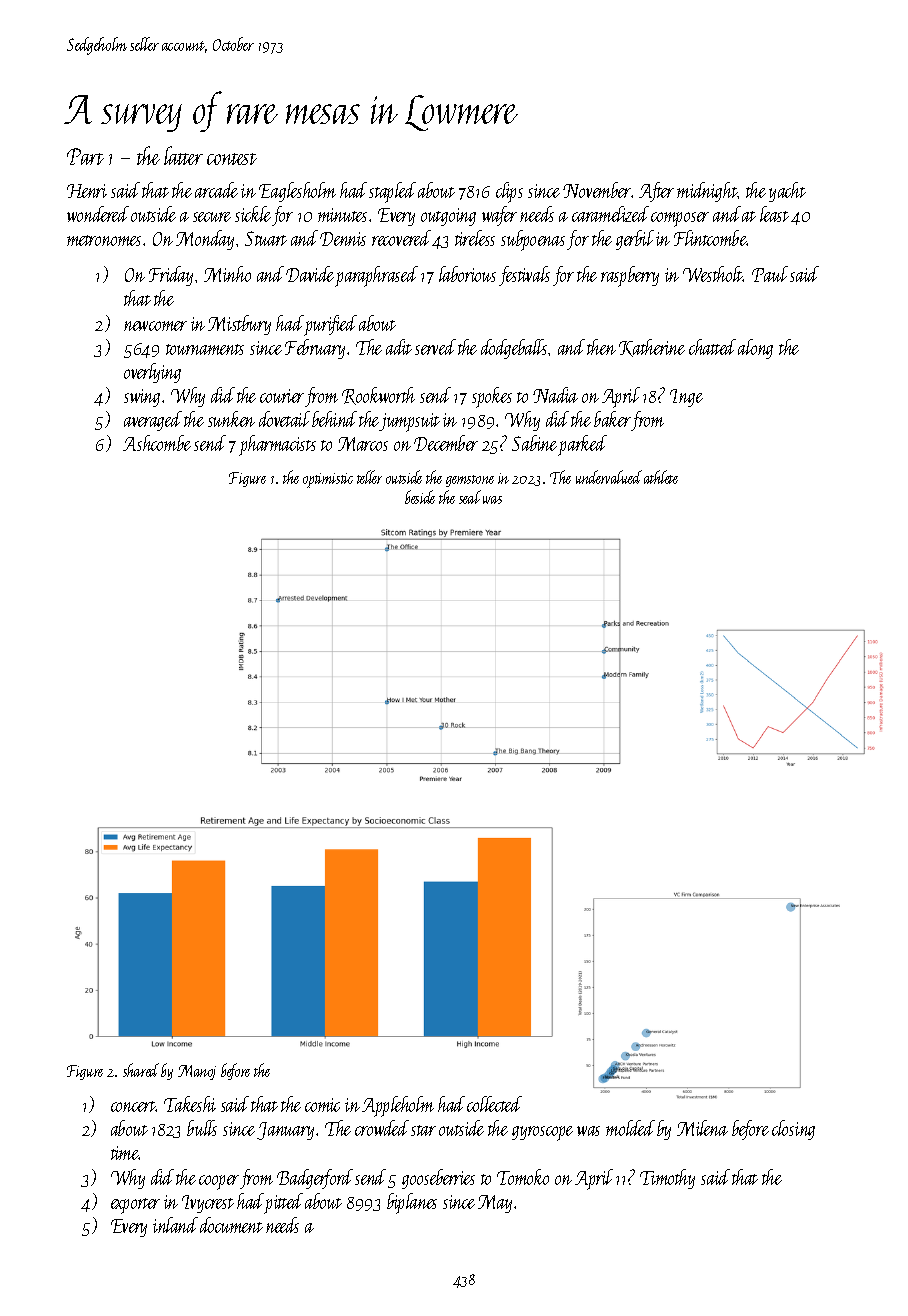  What do you see at coordinates (277, 445) in the screenshot?
I see `pharmacists` at bounding box center [277, 445].
